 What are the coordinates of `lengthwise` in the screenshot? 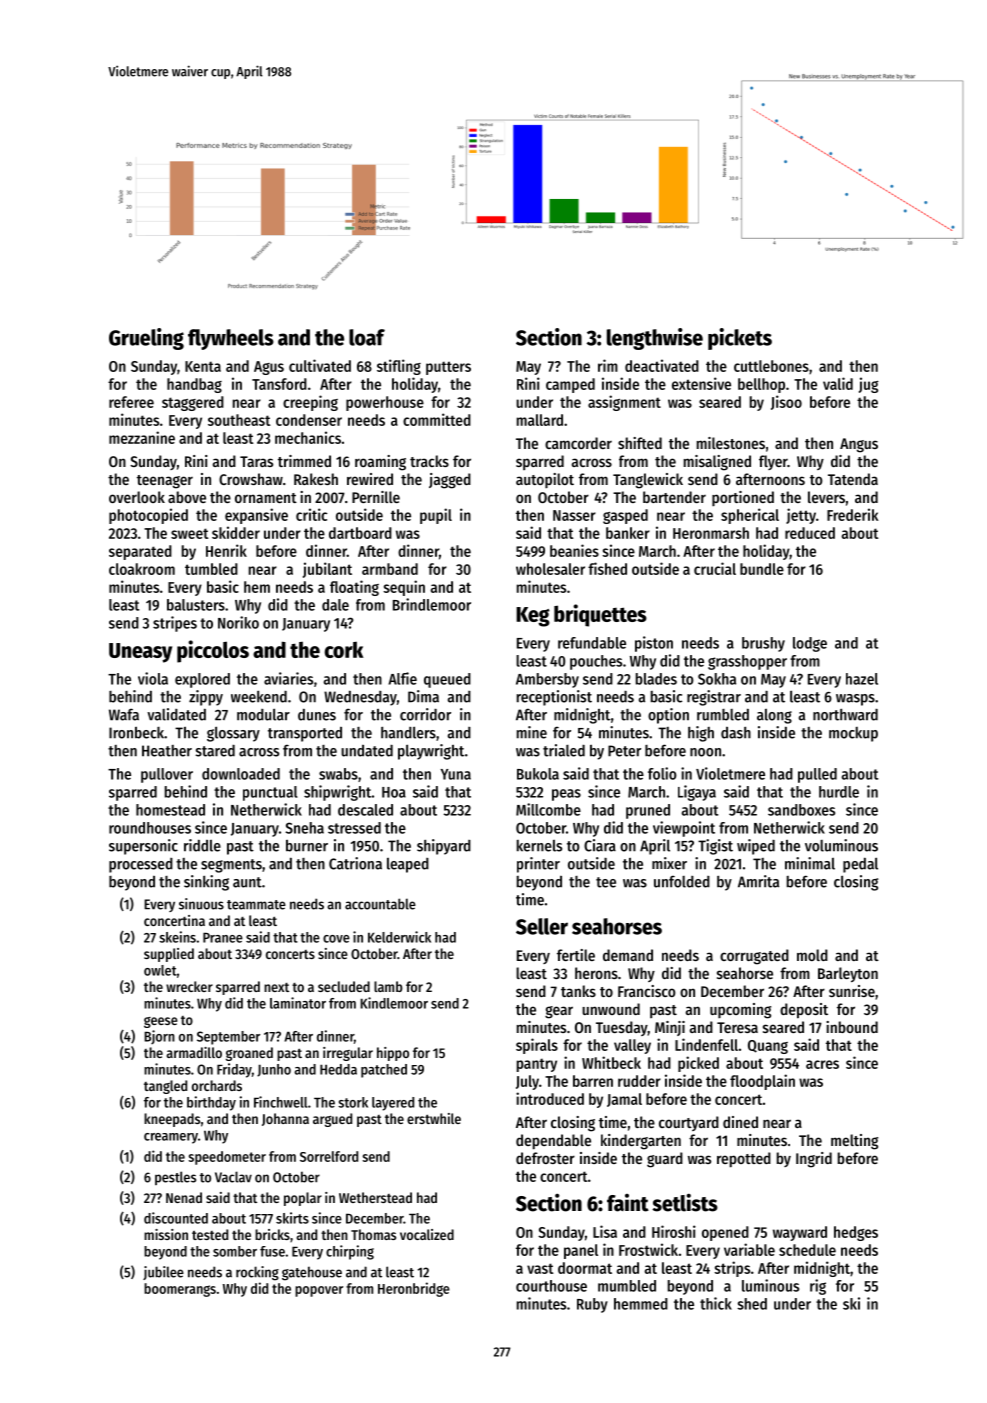 It's located at (655, 339).
